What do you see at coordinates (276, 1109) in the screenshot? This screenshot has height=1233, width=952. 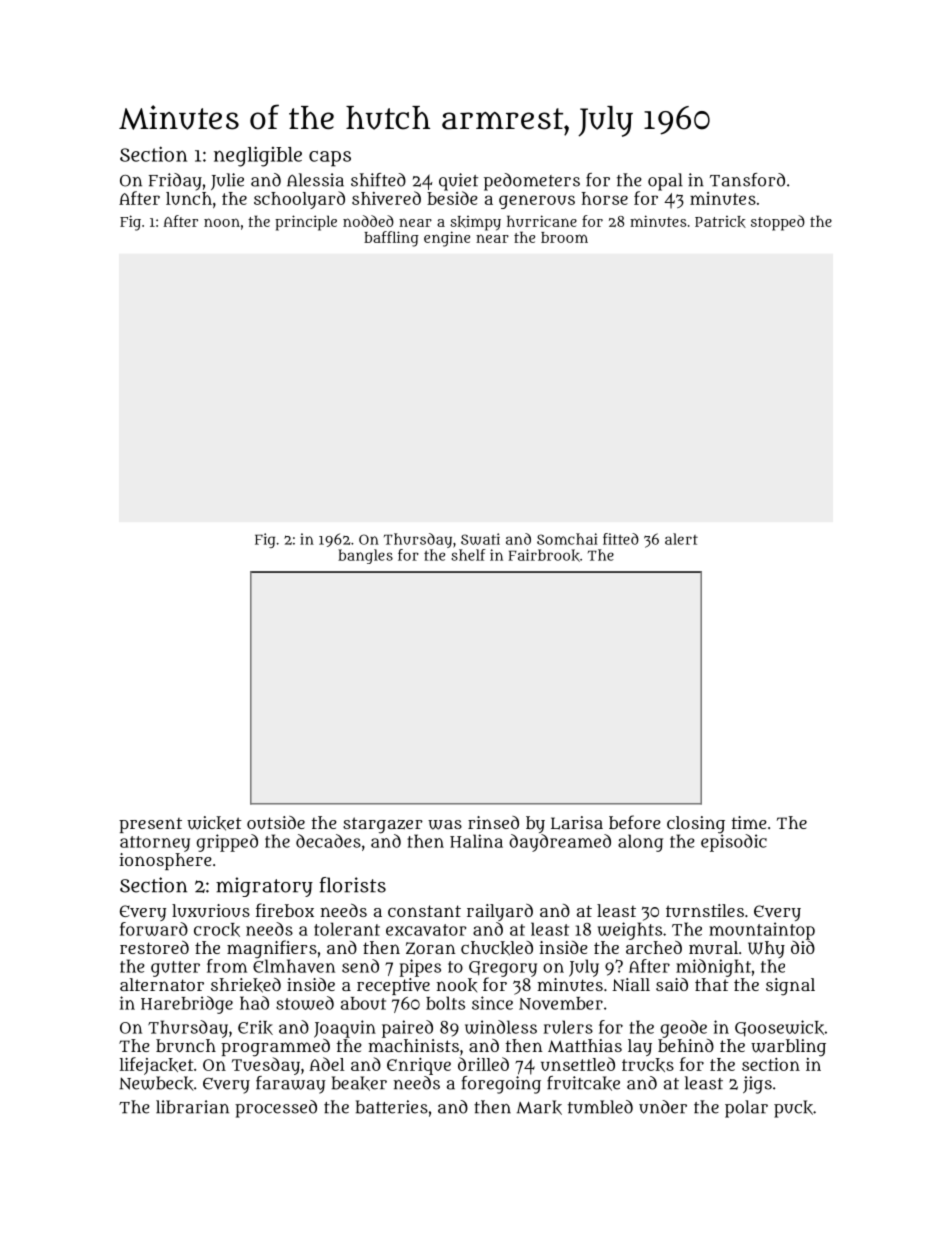 I see `processed` at bounding box center [276, 1109].
